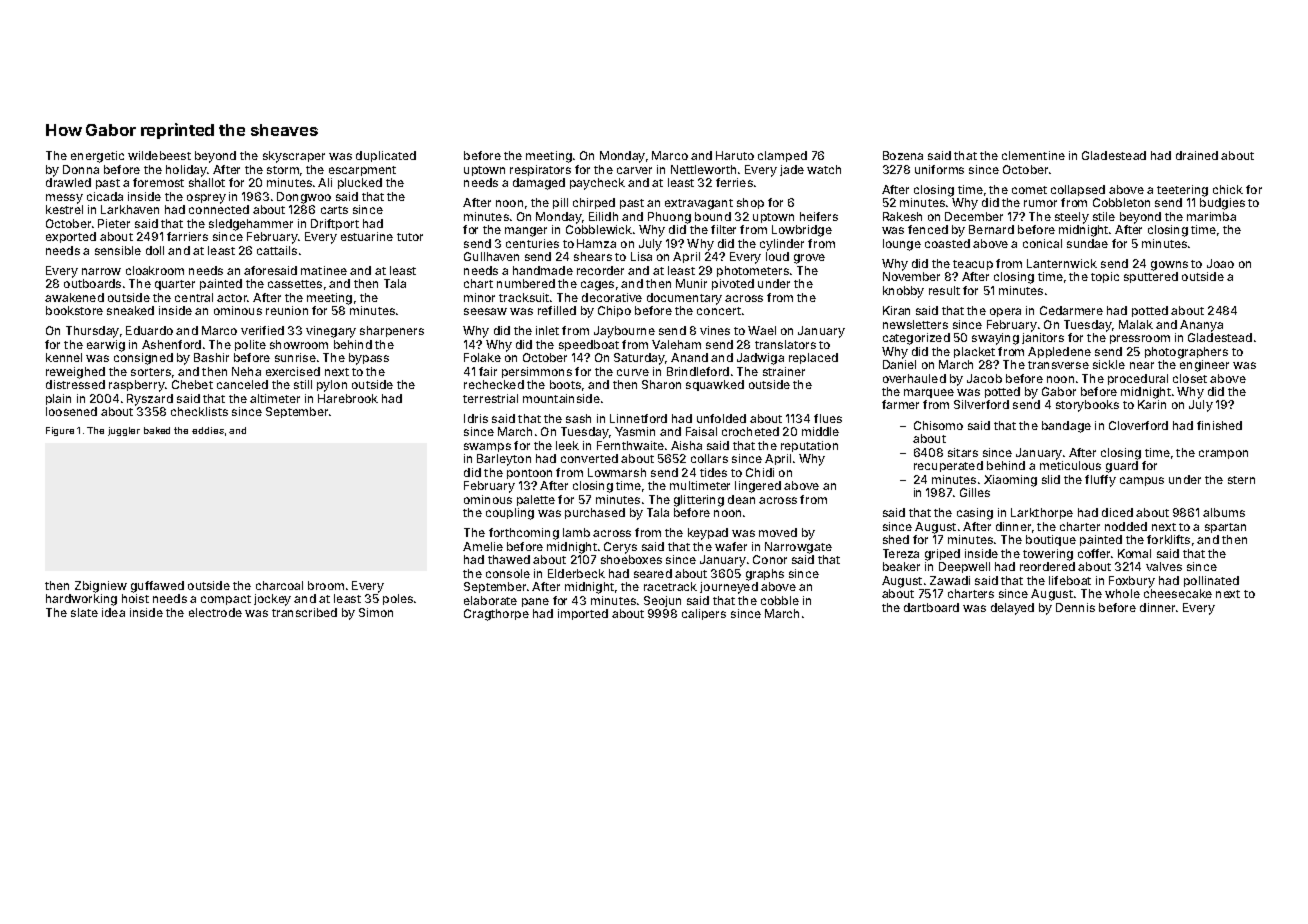 The image size is (1308, 924). I want to click on marimba, so click(1211, 216).
